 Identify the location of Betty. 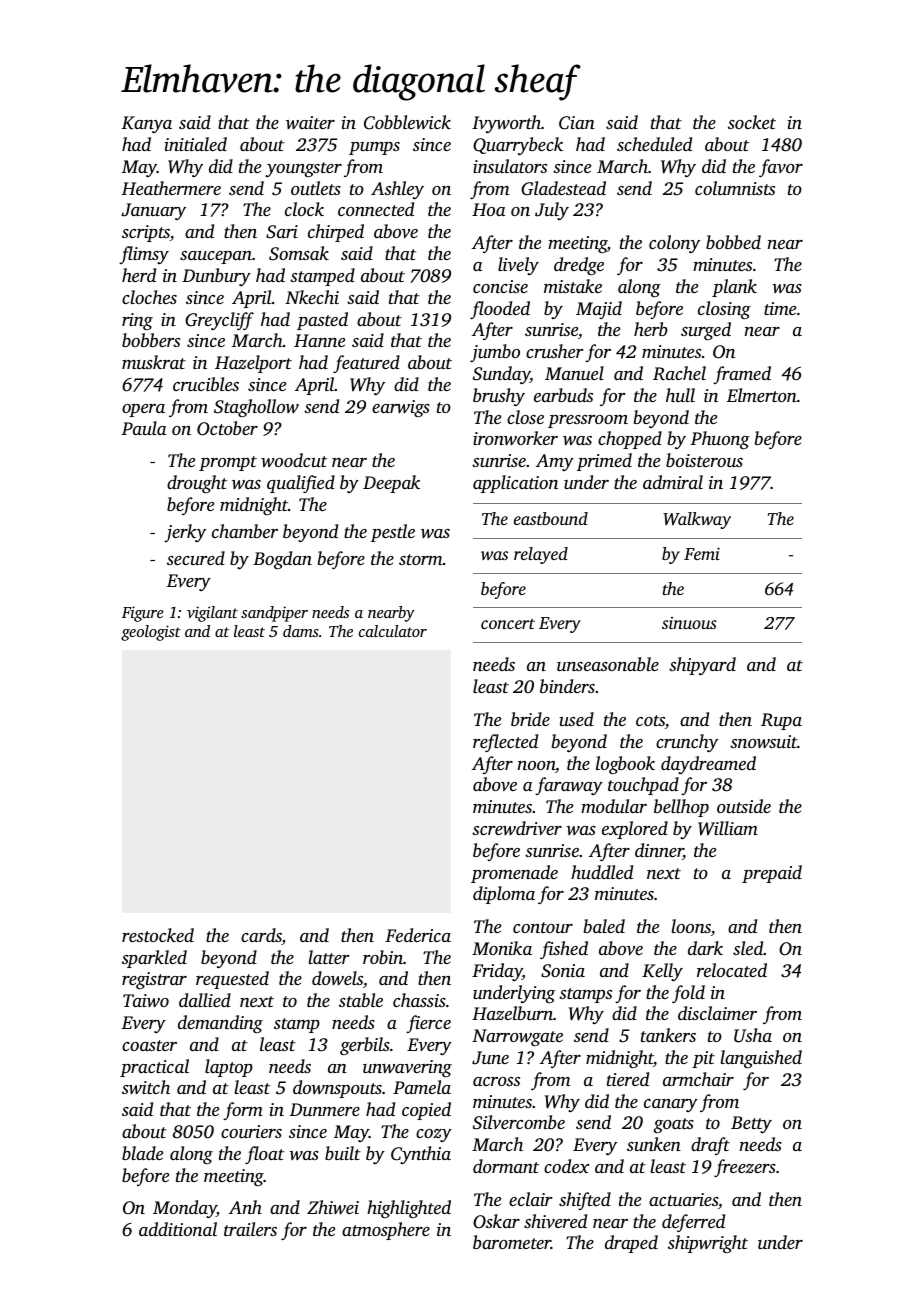
(751, 1124).
